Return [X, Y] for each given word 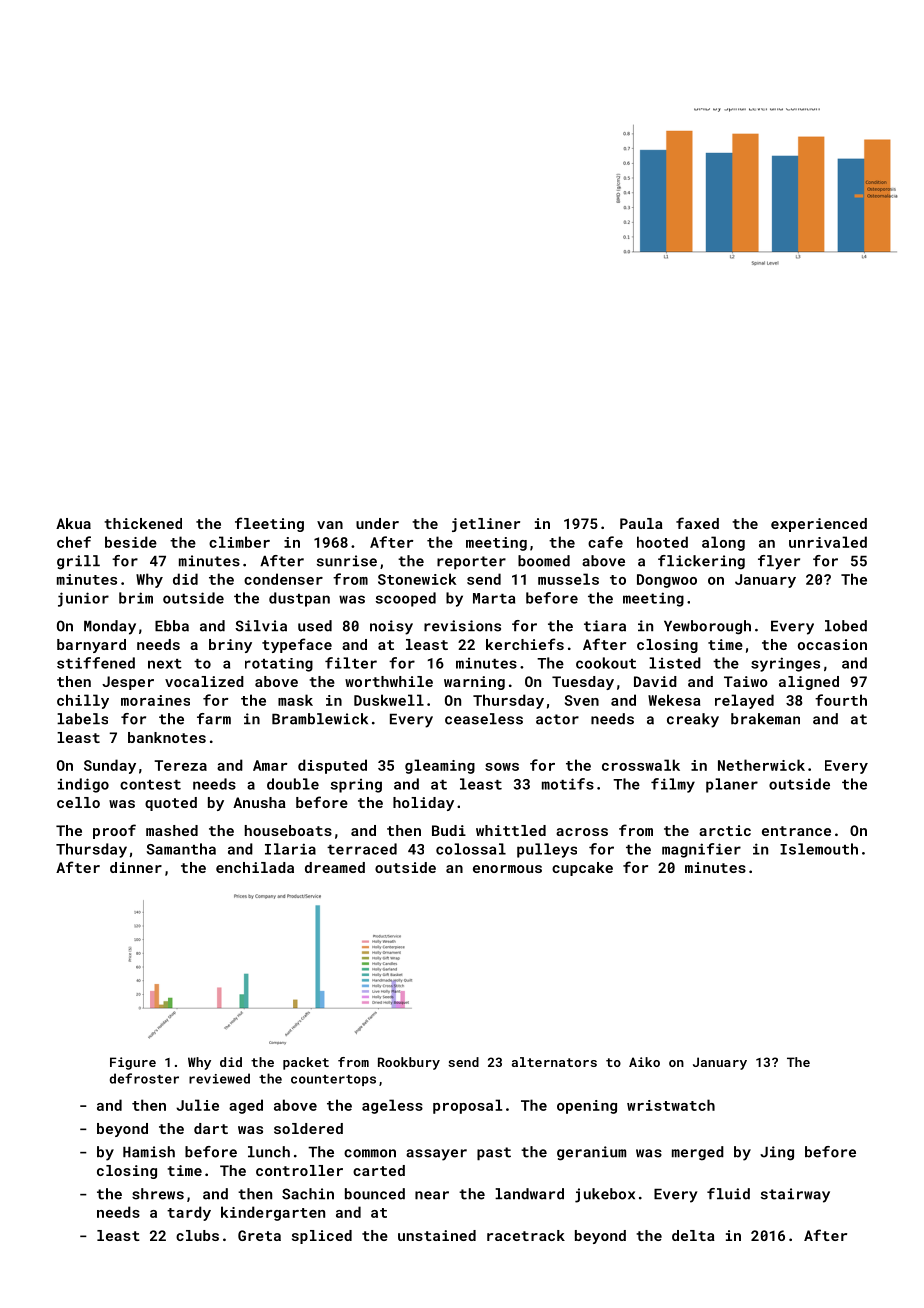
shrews [158, 1194]
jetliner [486, 525]
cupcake [582, 869]
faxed [697, 523]
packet [306, 1063]
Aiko [644, 1062]
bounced [375, 1194]
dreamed [335, 867]
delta [693, 1235]
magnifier [701, 850]
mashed [172, 830]
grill [78, 562]
